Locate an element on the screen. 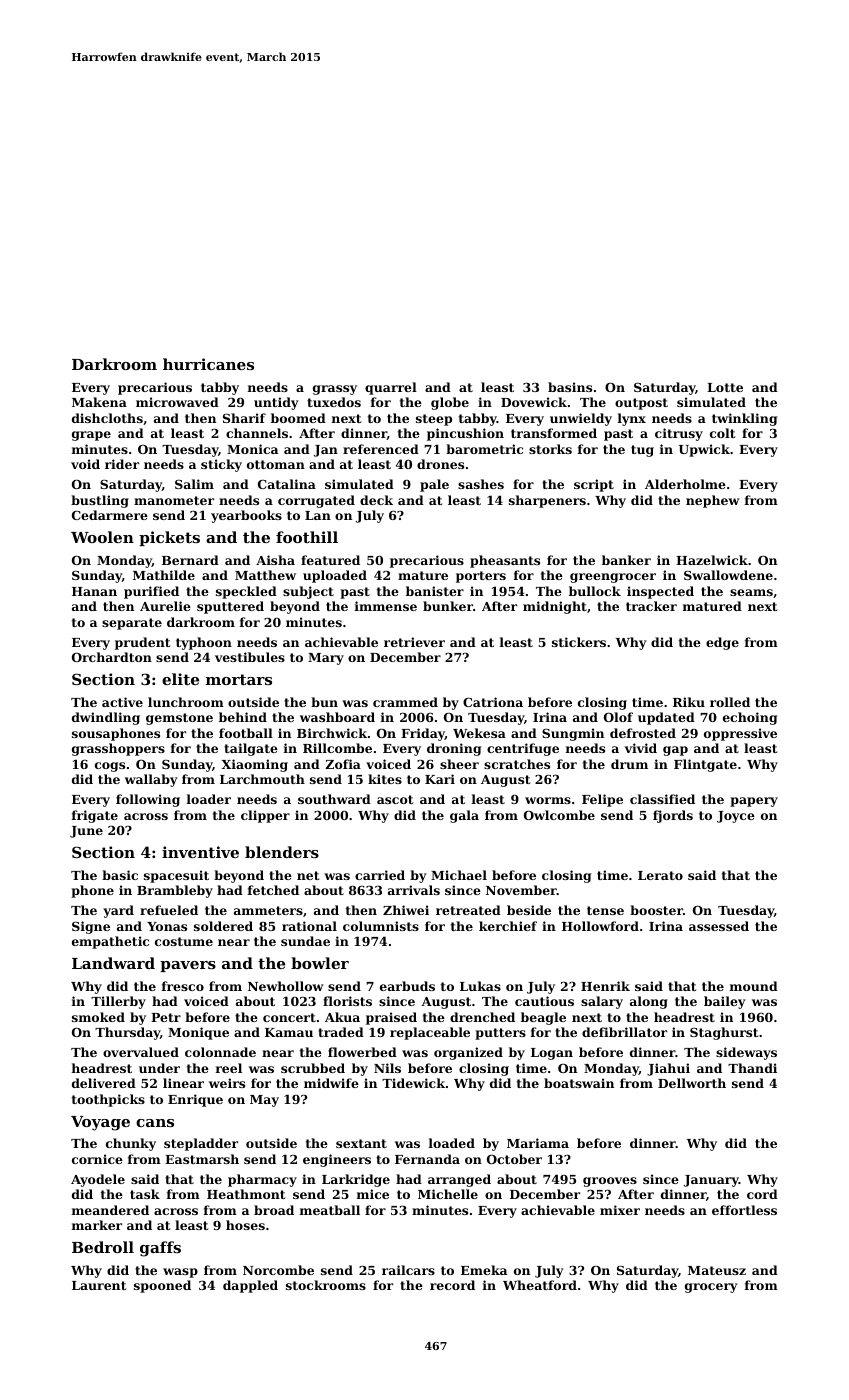 This screenshot has height=1400, width=849. yard is located at coordinates (118, 911).
